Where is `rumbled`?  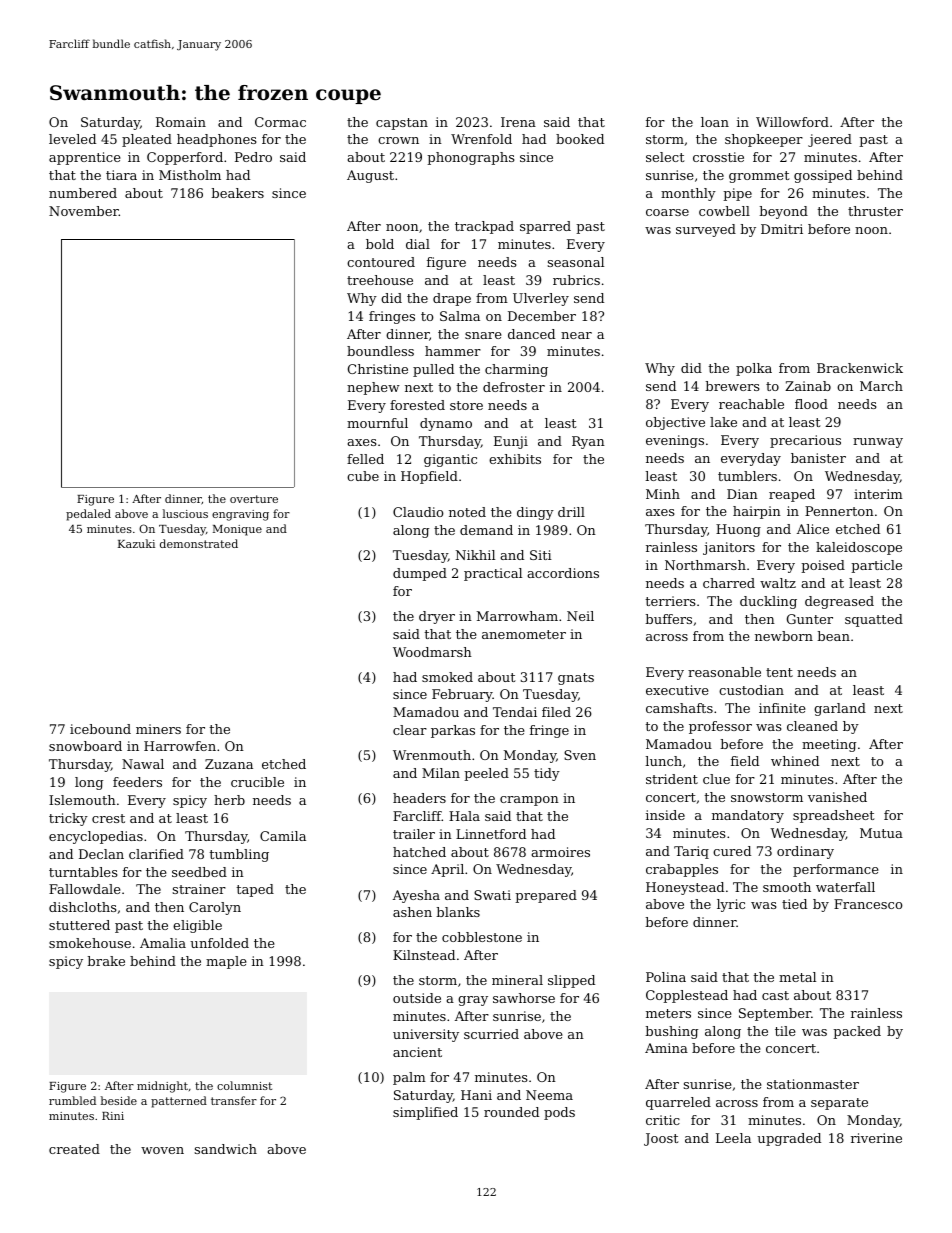
rumbled is located at coordinates (72, 1100).
